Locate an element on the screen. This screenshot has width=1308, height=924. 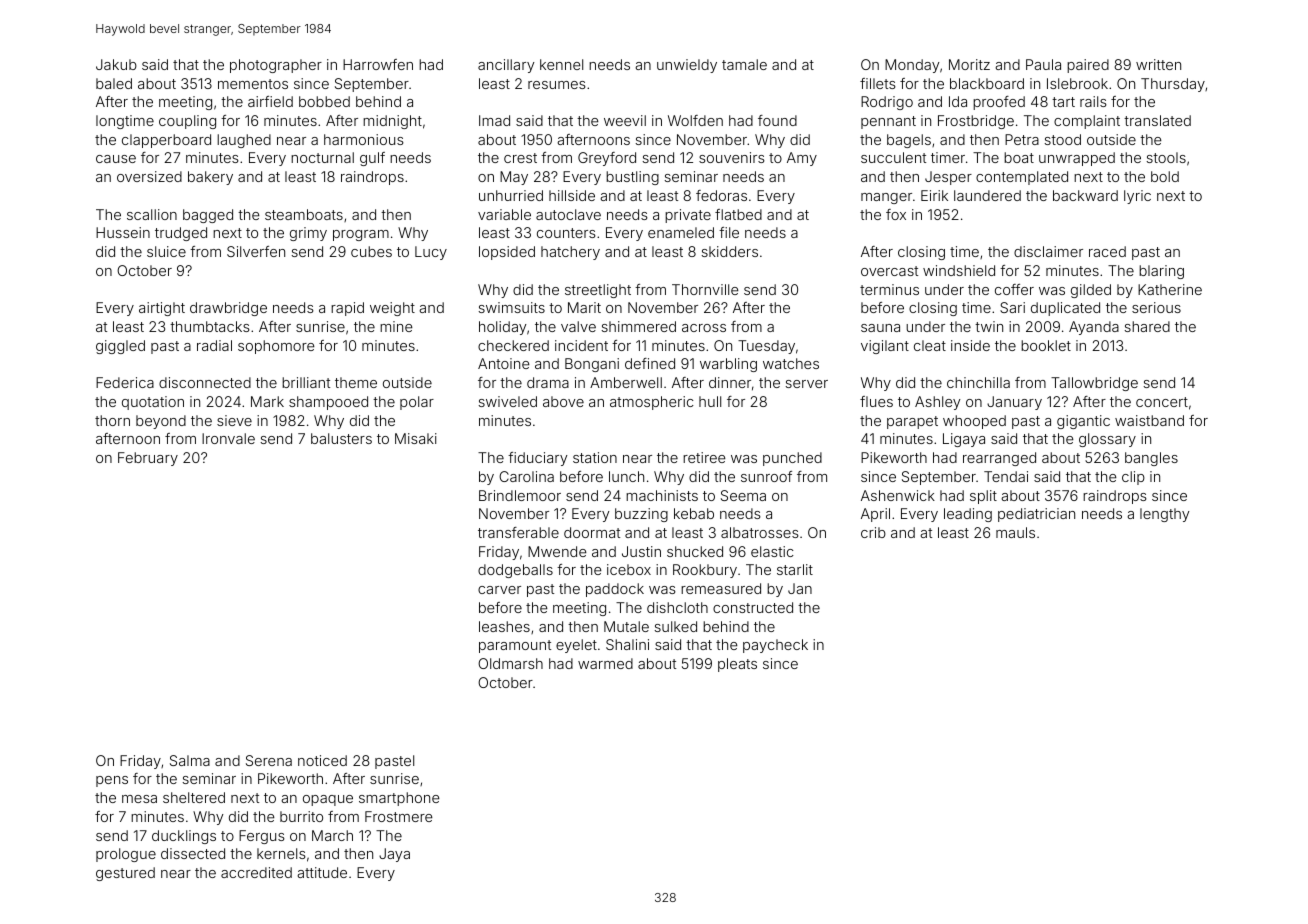
leashes is located at coordinates (504, 626).
